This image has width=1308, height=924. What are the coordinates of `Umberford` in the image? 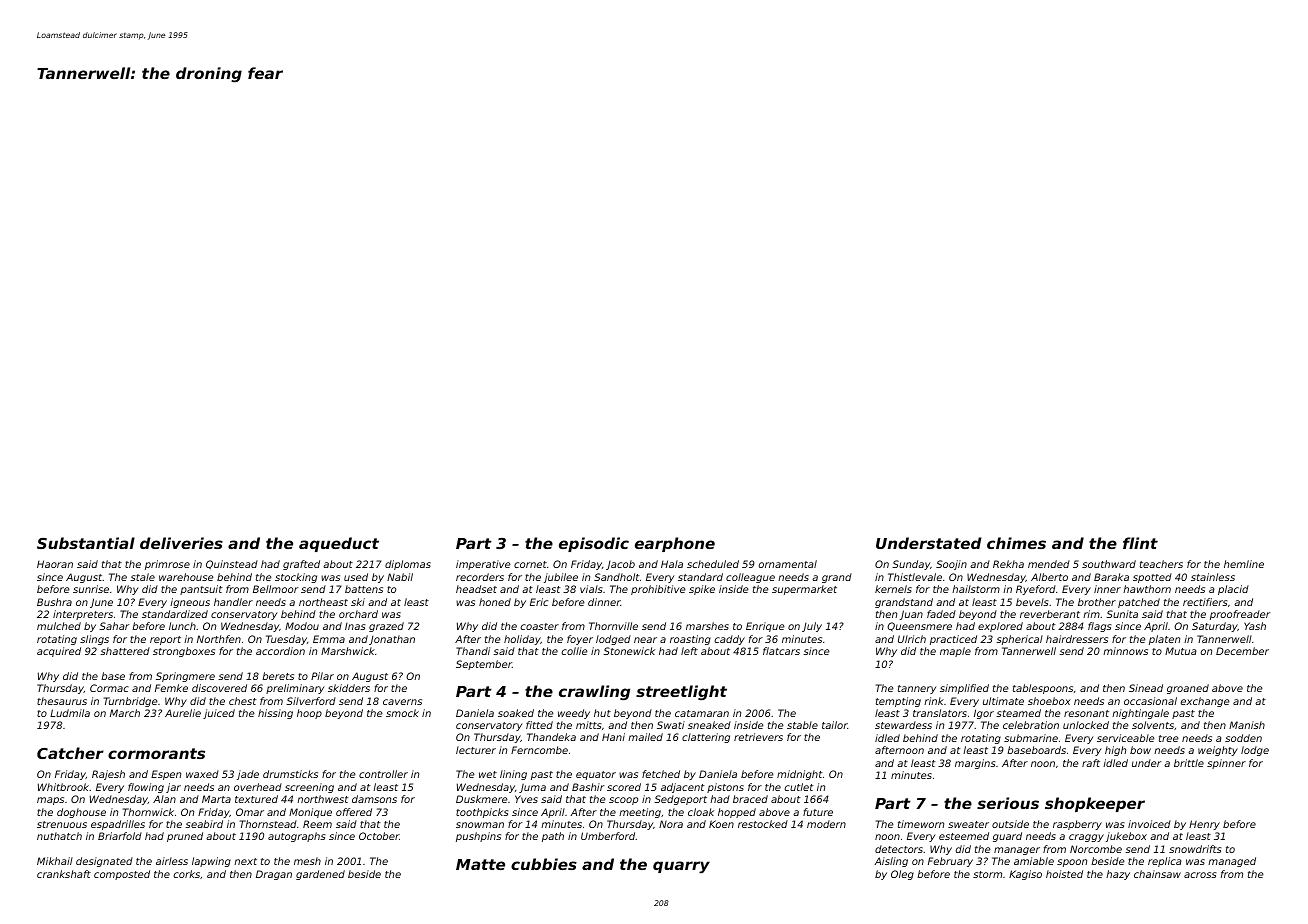 It's located at (608, 836).
